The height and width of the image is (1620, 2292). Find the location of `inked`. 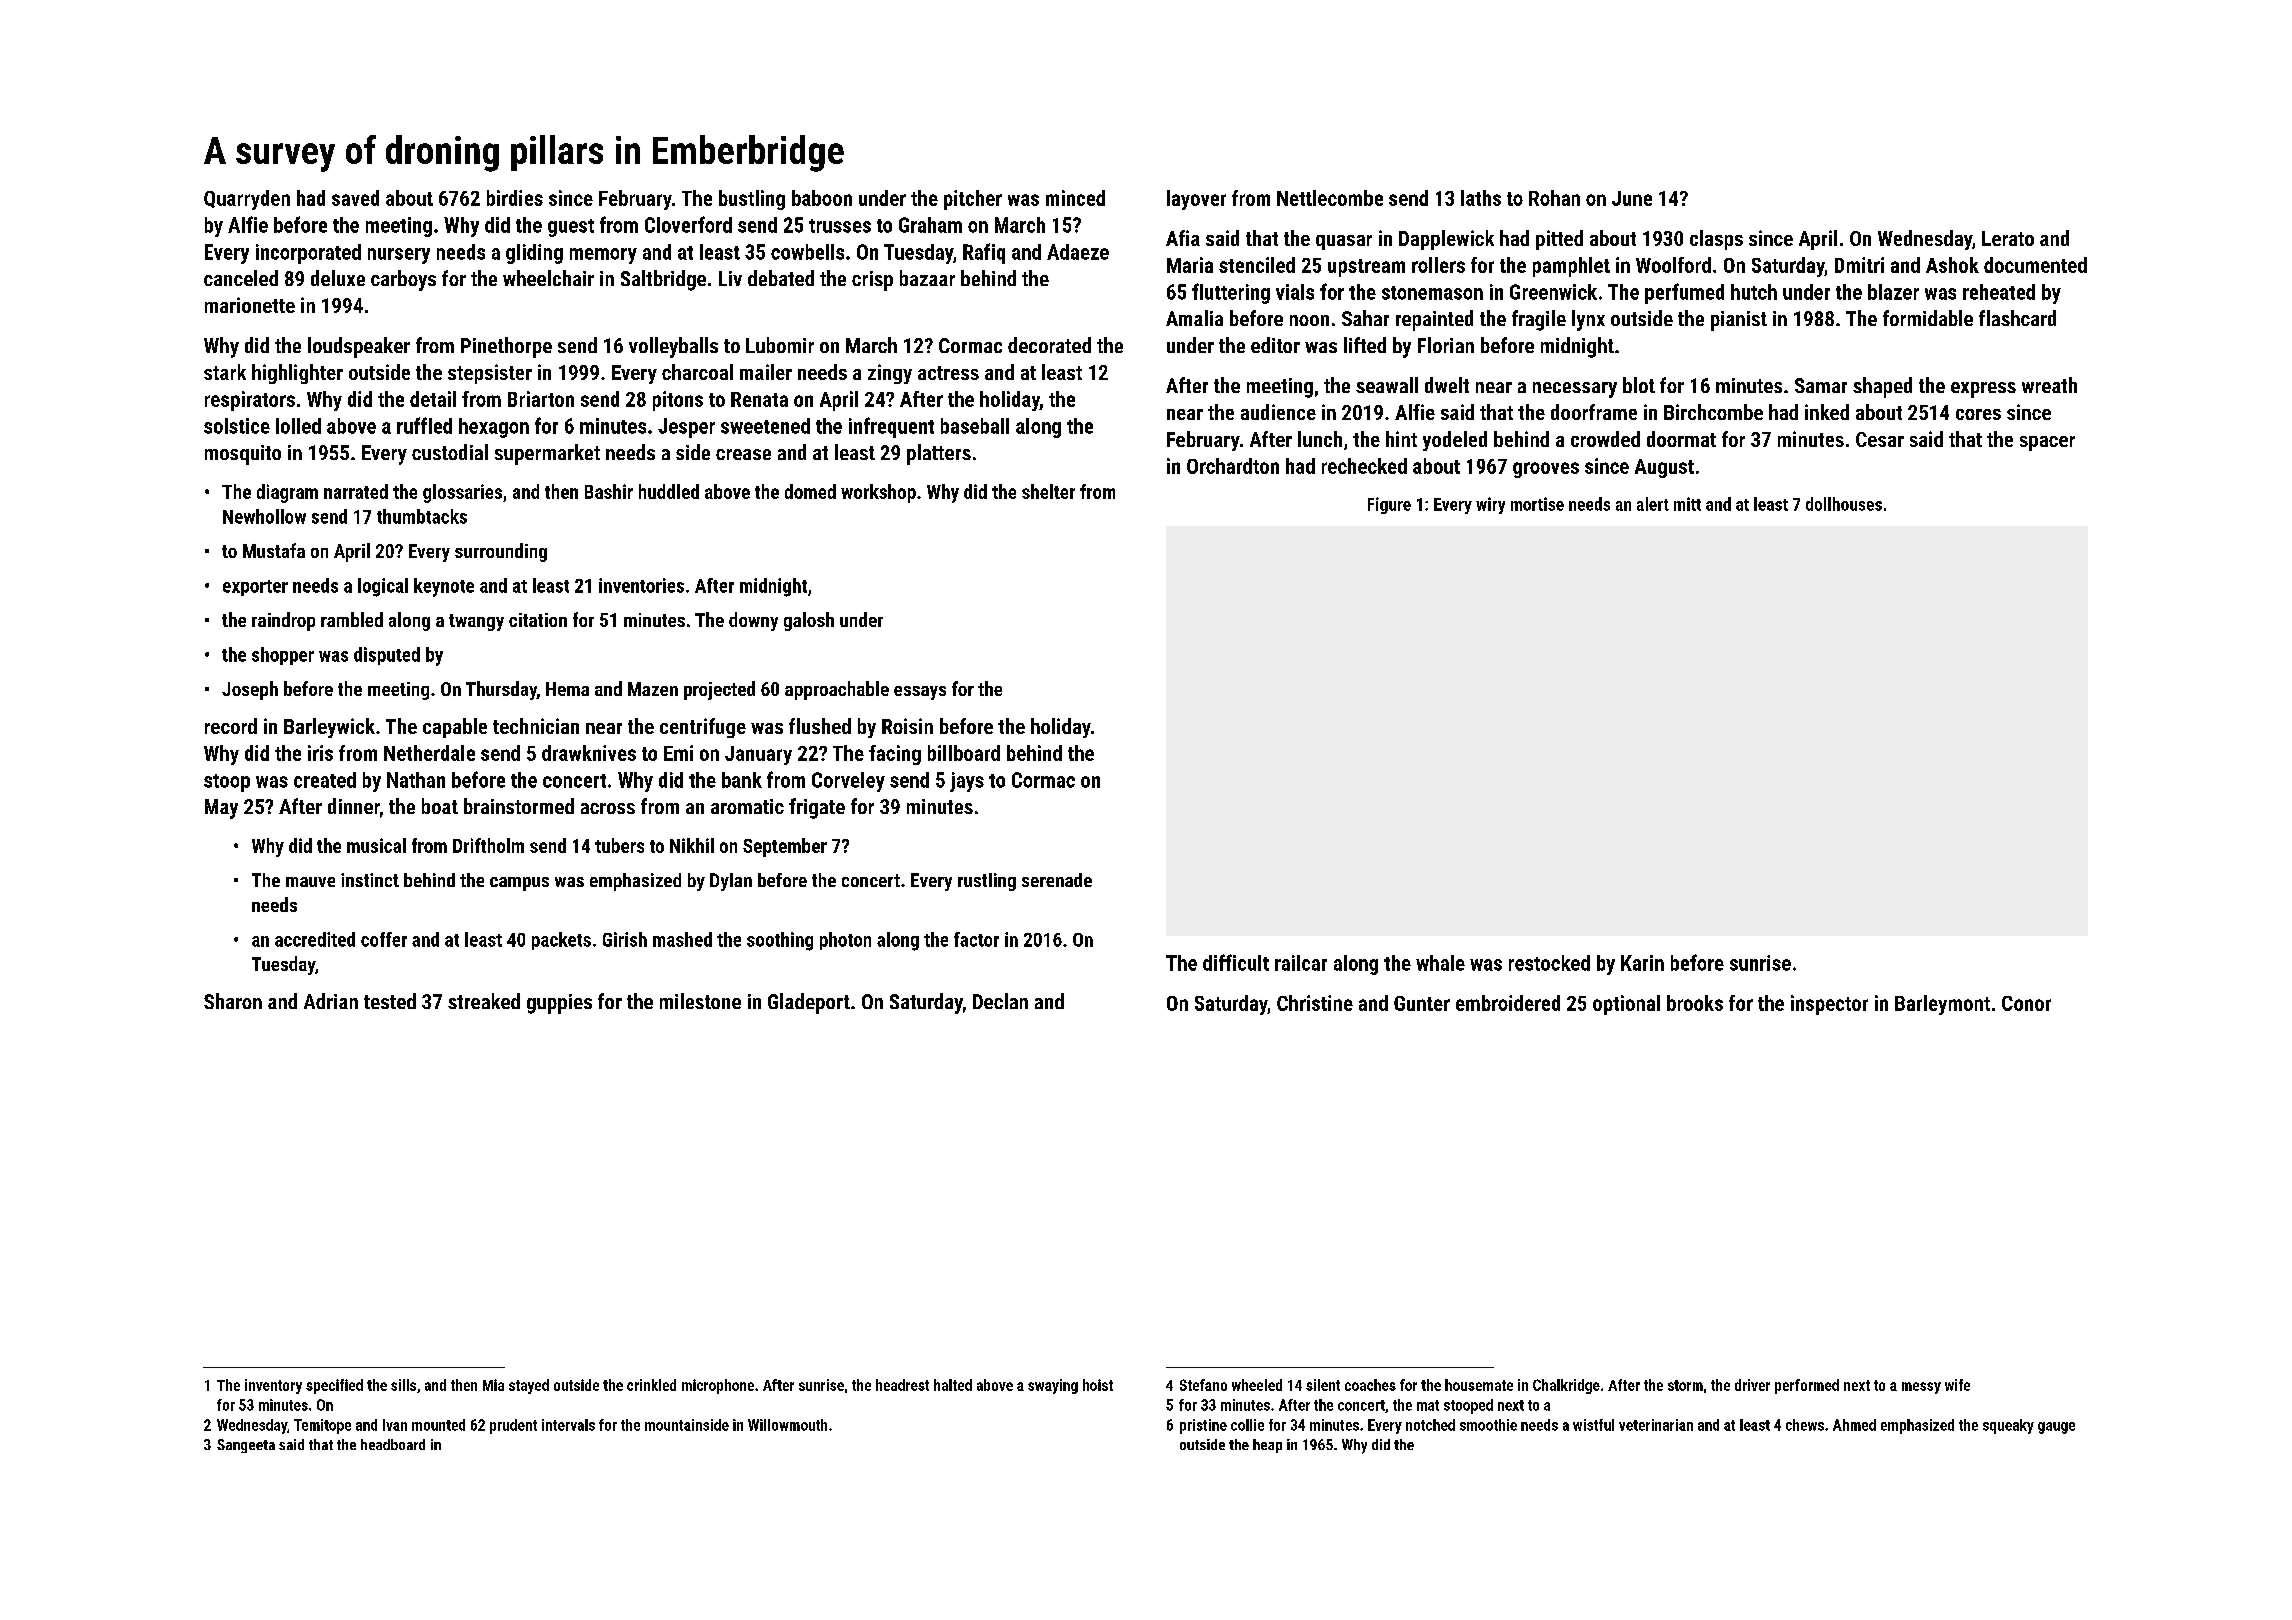

inked is located at coordinates (1827, 412).
